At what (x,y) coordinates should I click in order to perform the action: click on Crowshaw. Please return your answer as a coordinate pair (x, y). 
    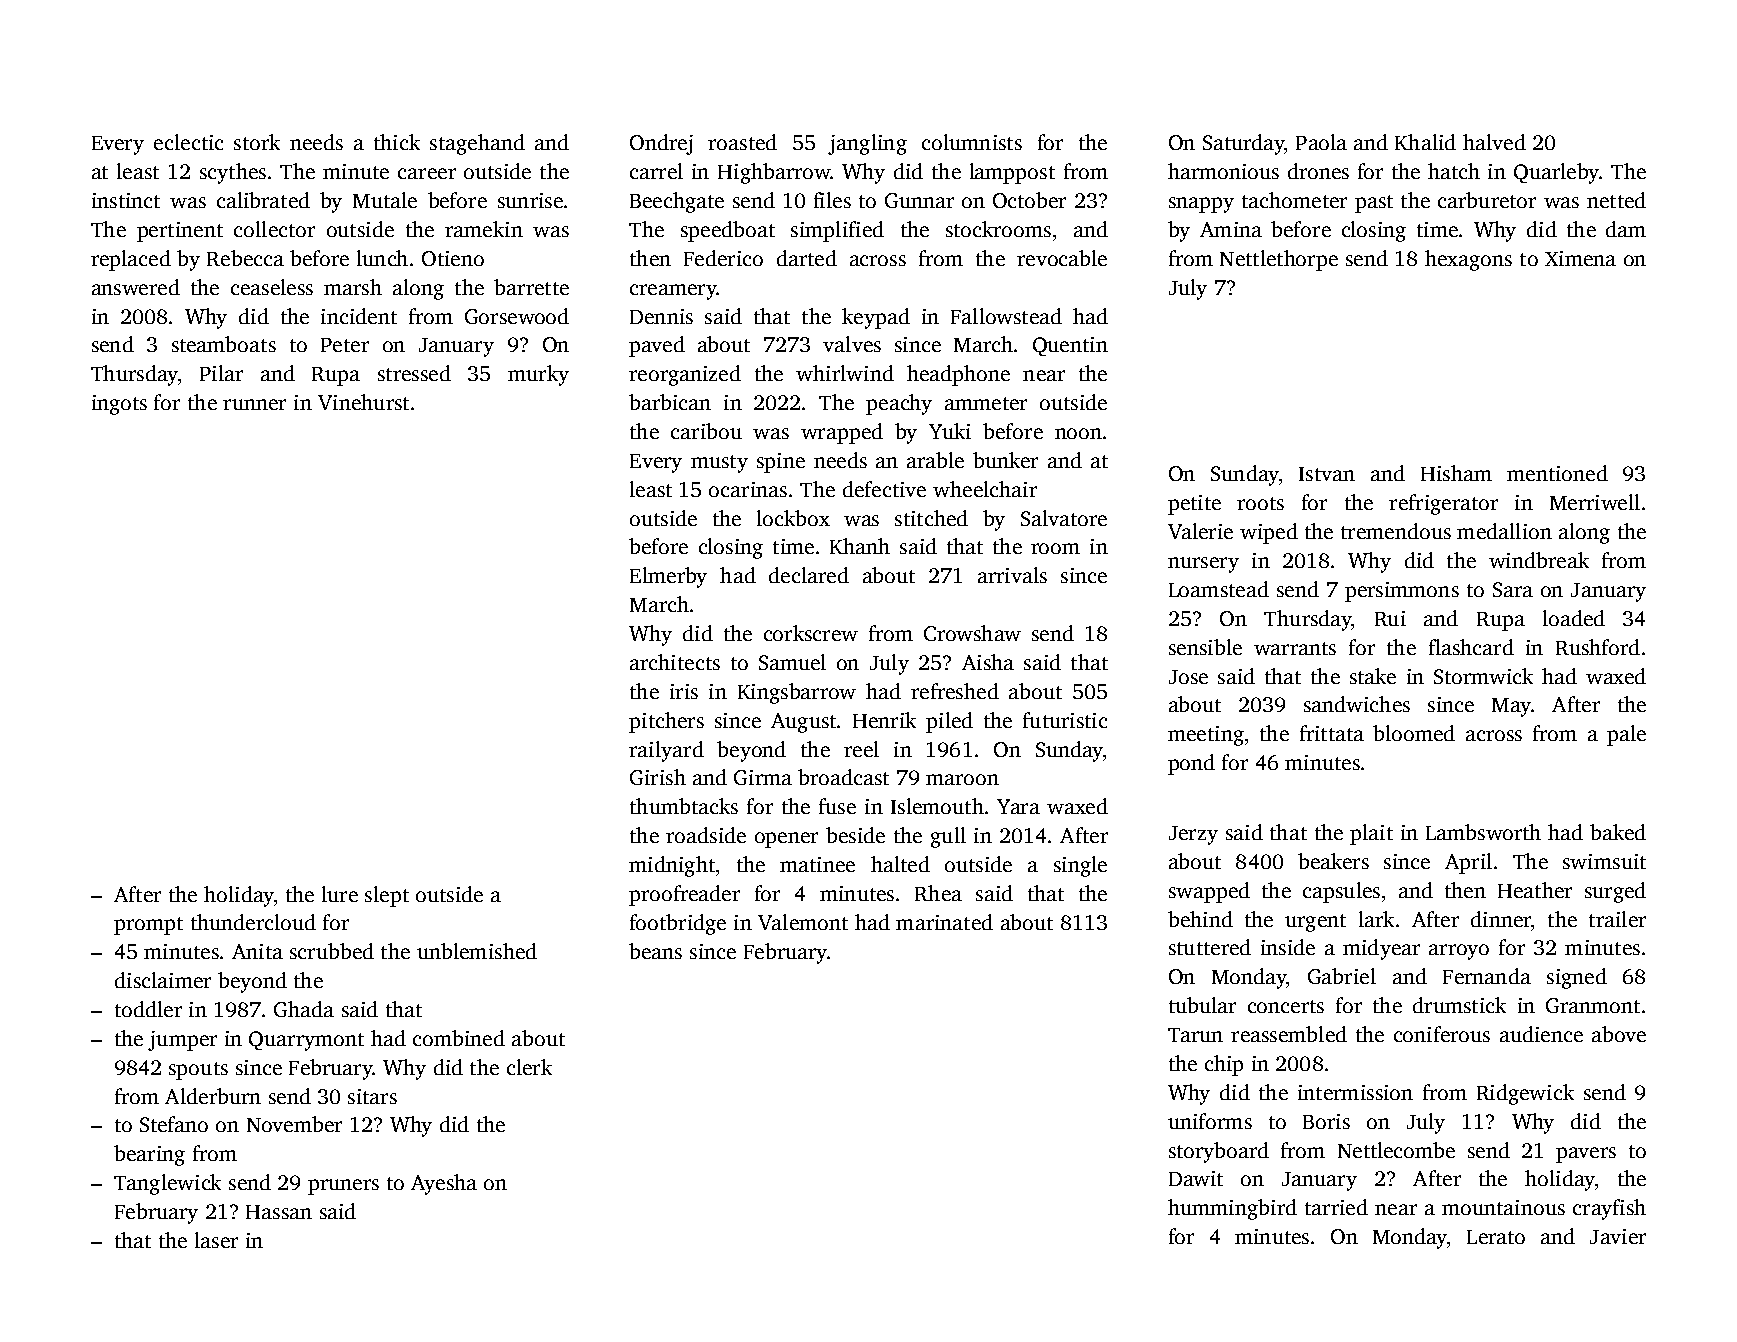
    Looking at the image, I should click on (972, 633).
